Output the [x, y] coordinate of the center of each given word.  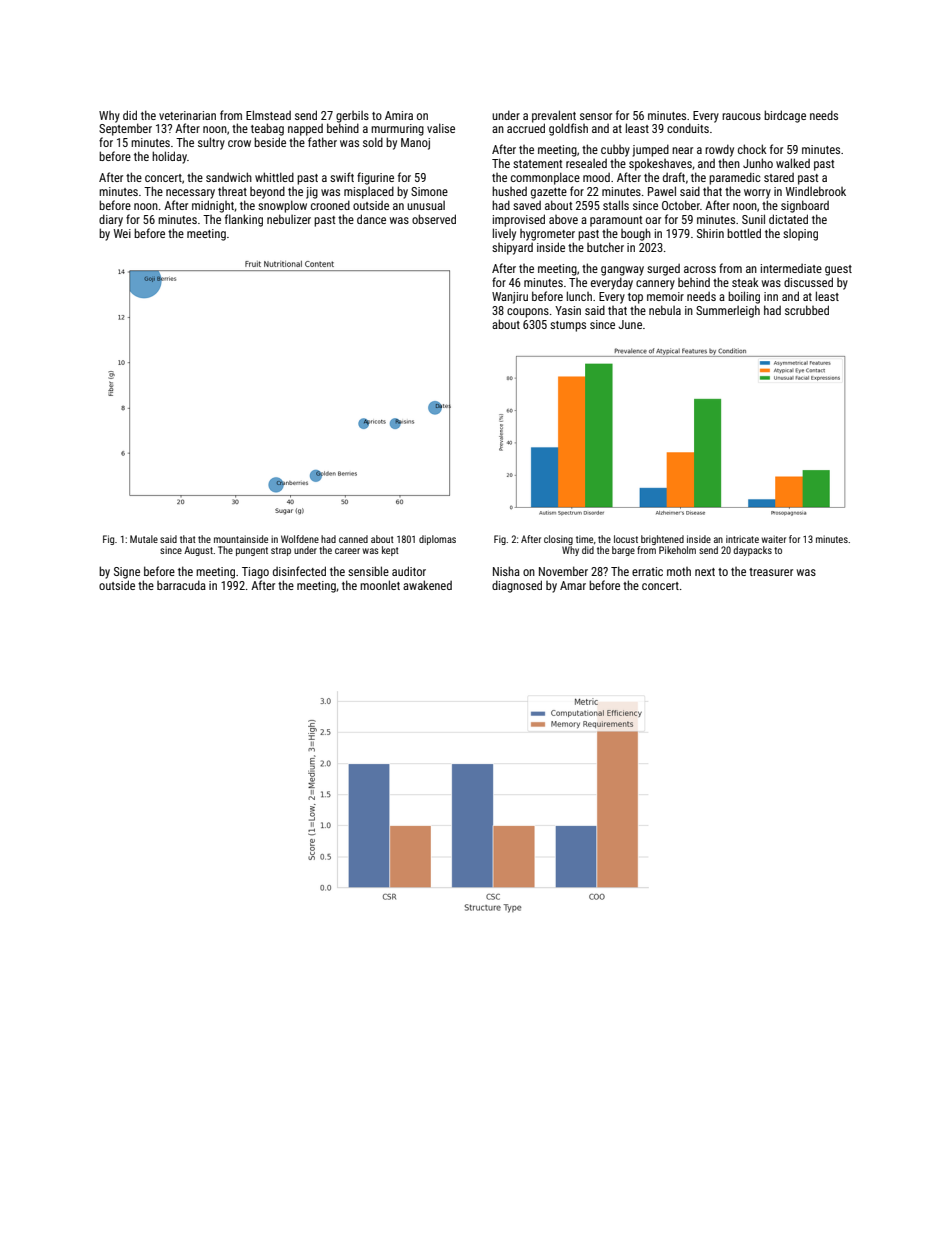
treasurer [771, 572]
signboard [805, 206]
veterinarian [187, 115]
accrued [526, 128]
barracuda [181, 585]
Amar [573, 585]
